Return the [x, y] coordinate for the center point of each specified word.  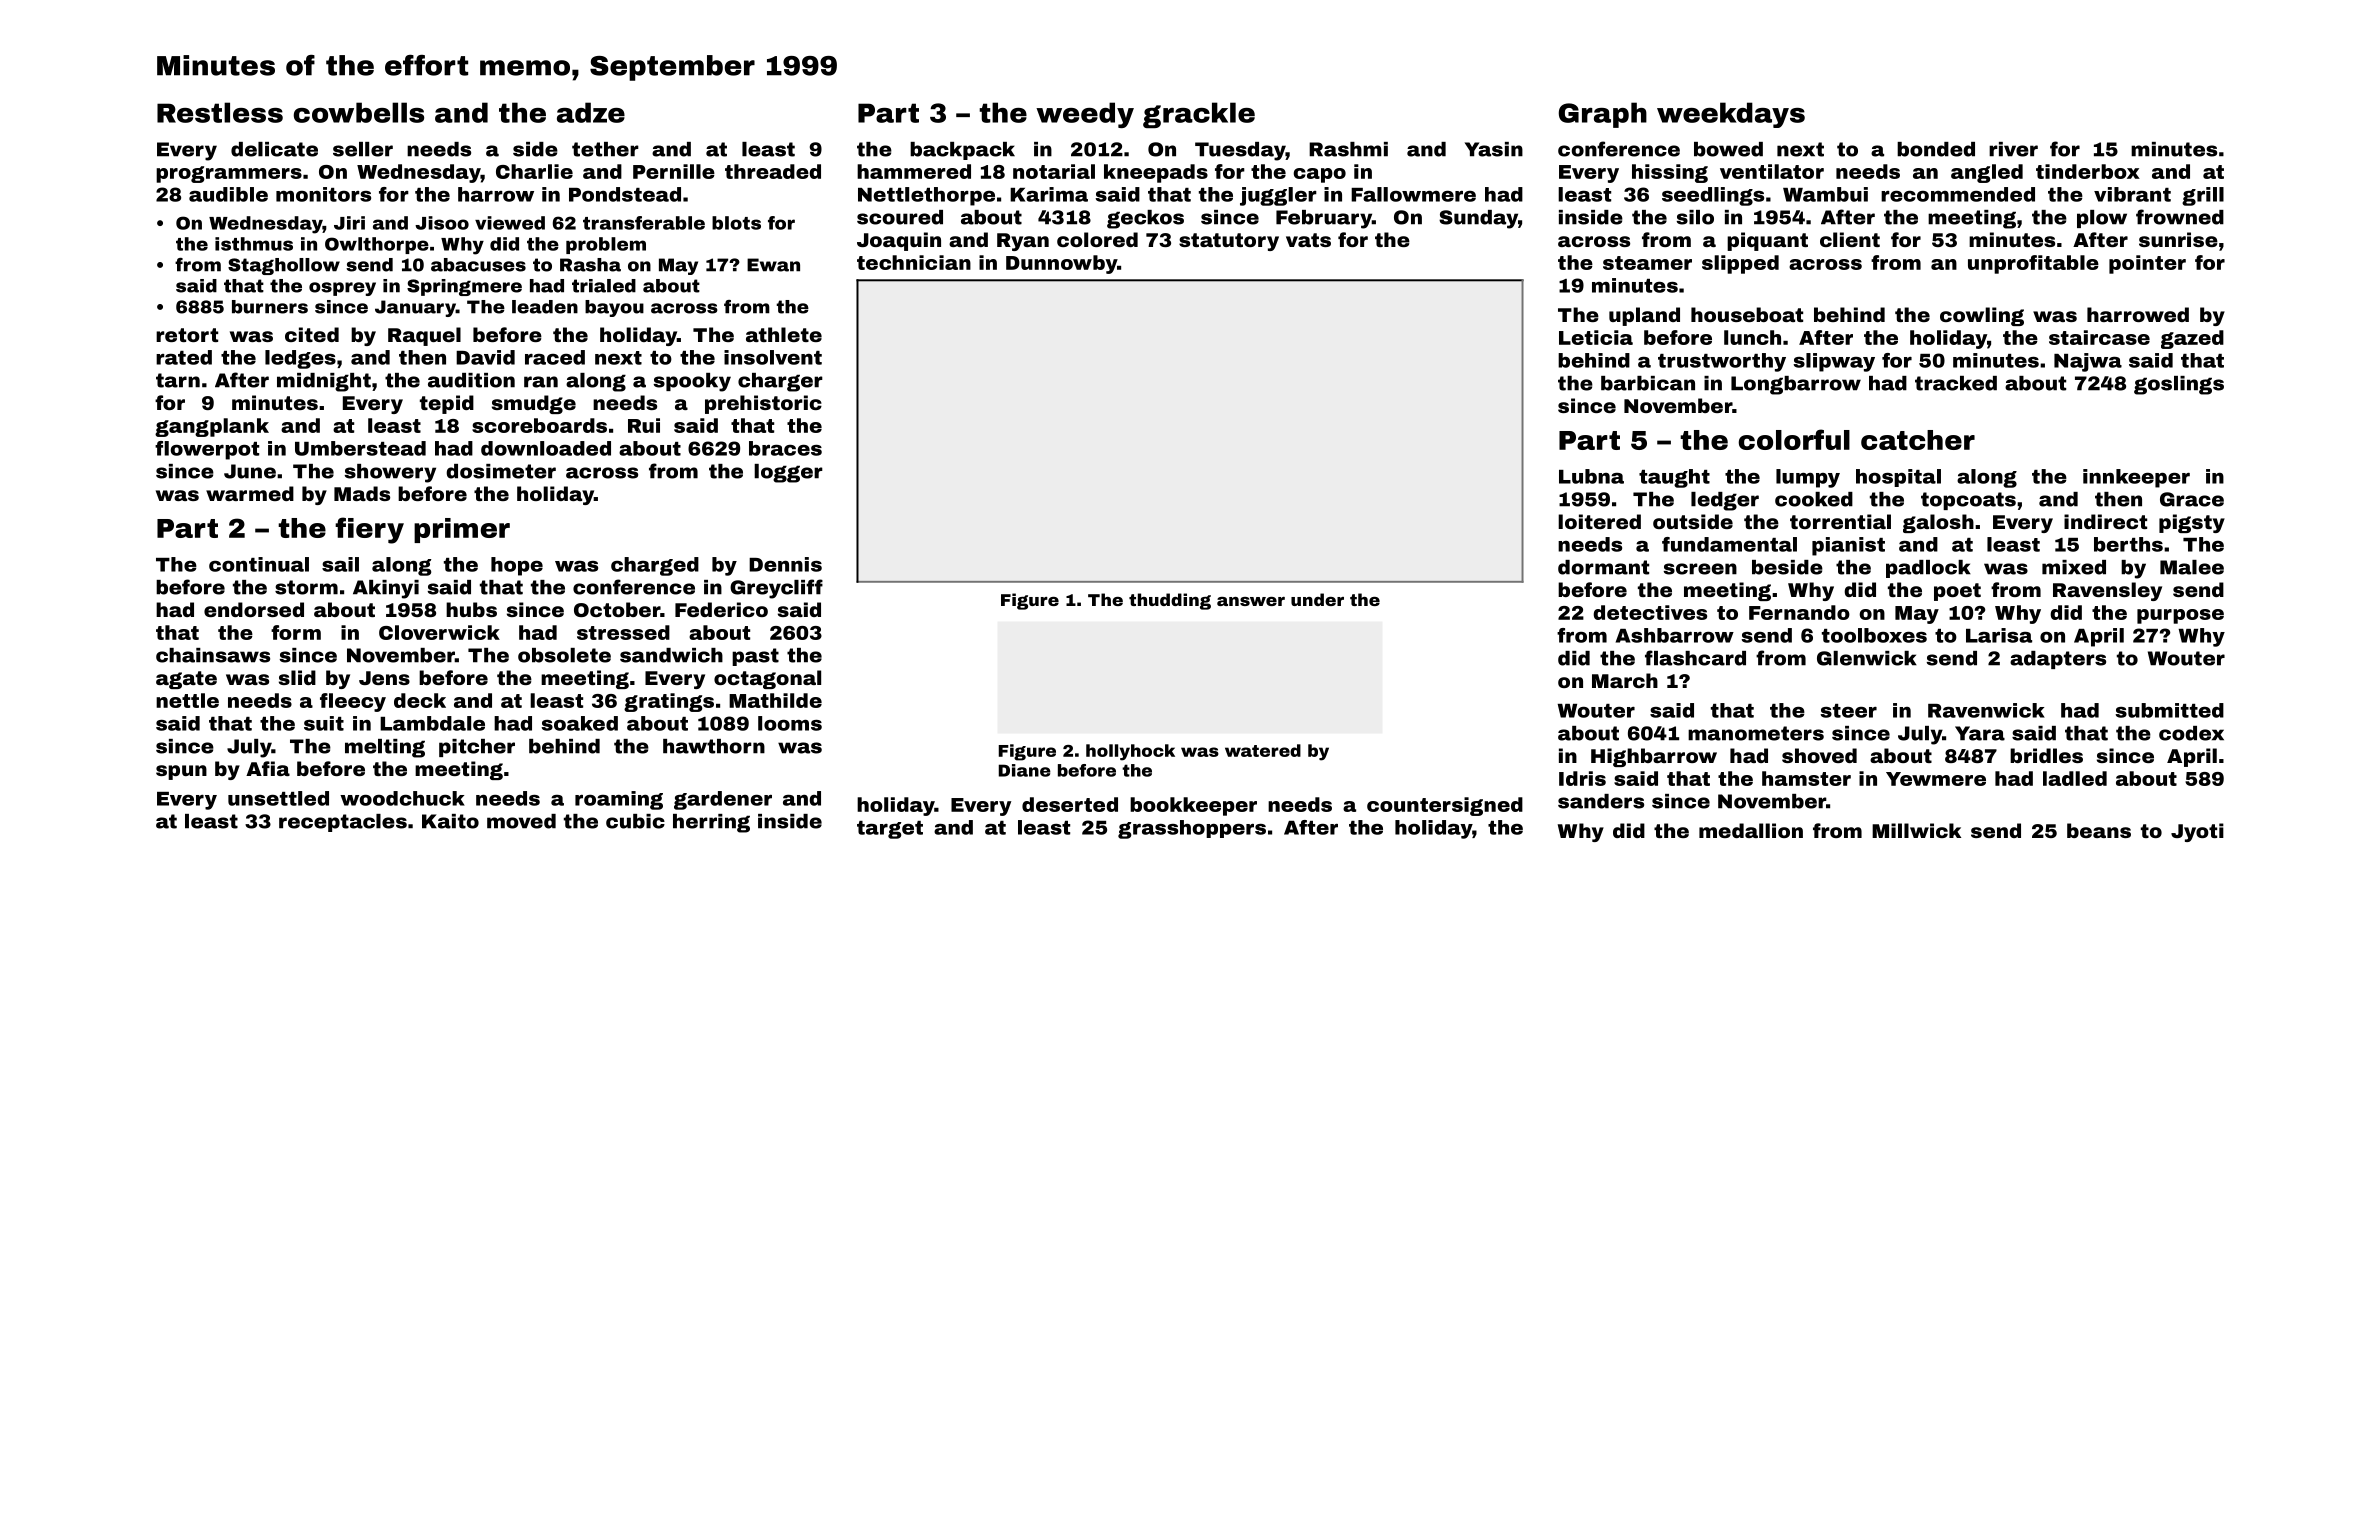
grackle [1199, 115]
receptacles [343, 823]
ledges [300, 359]
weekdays [1731, 115]
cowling [1982, 316]
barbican [1648, 383]
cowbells [359, 112]
